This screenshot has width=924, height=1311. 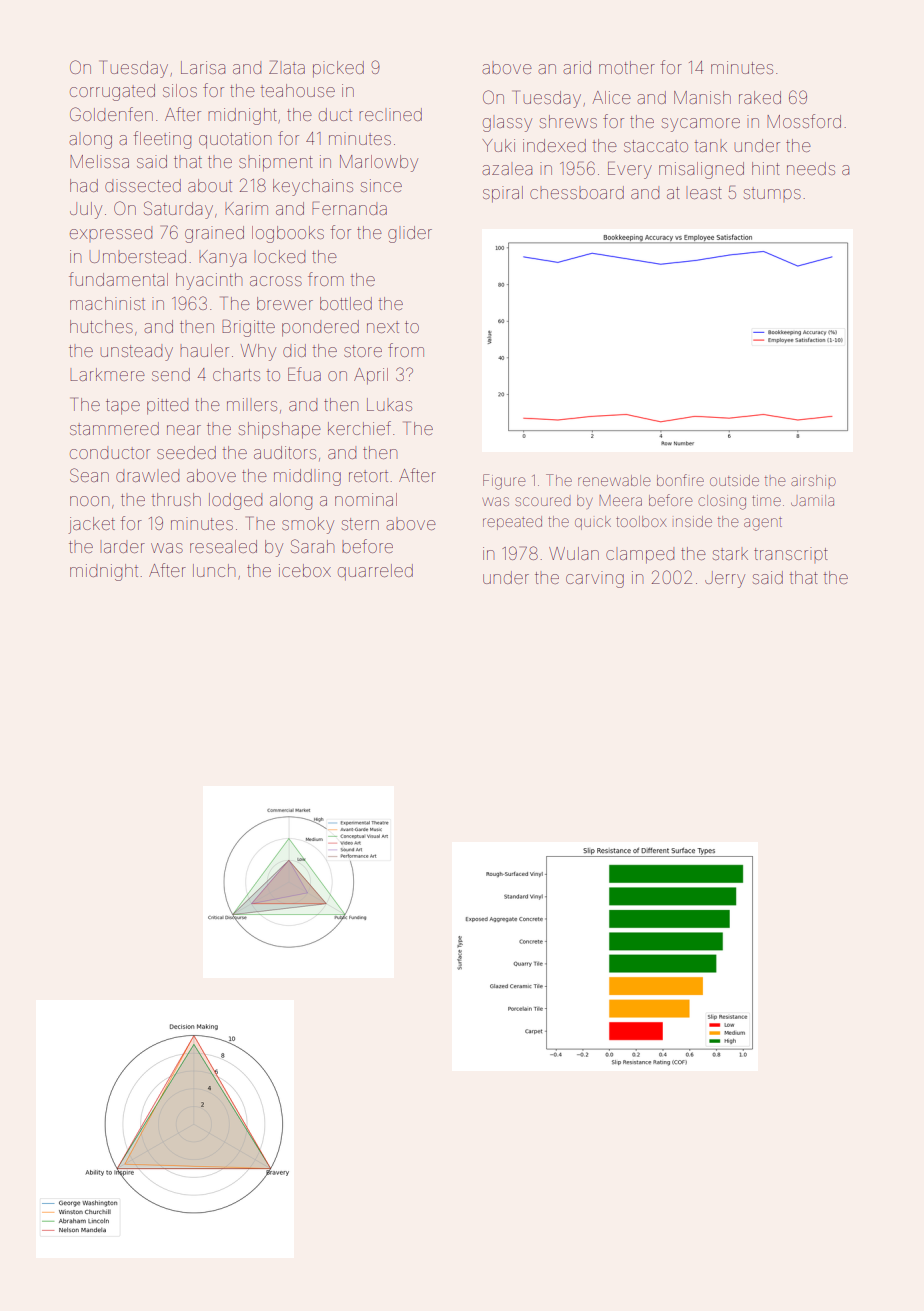 What do you see at coordinates (143, 185) in the screenshot?
I see `dissected` at bounding box center [143, 185].
